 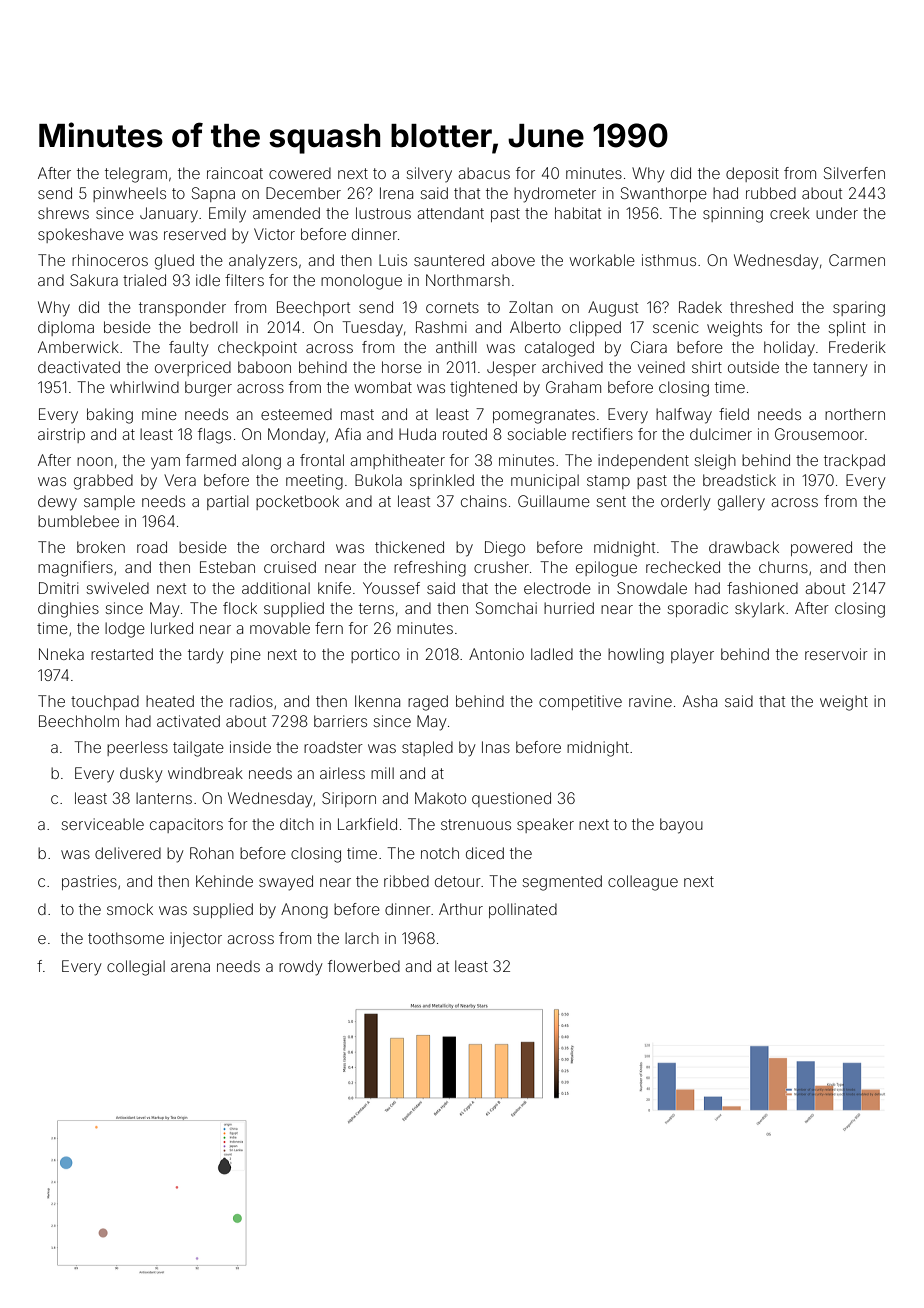 What do you see at coordinates (213, 194) in the document?
I see `Sapna` at bounding box center [213, 194].
